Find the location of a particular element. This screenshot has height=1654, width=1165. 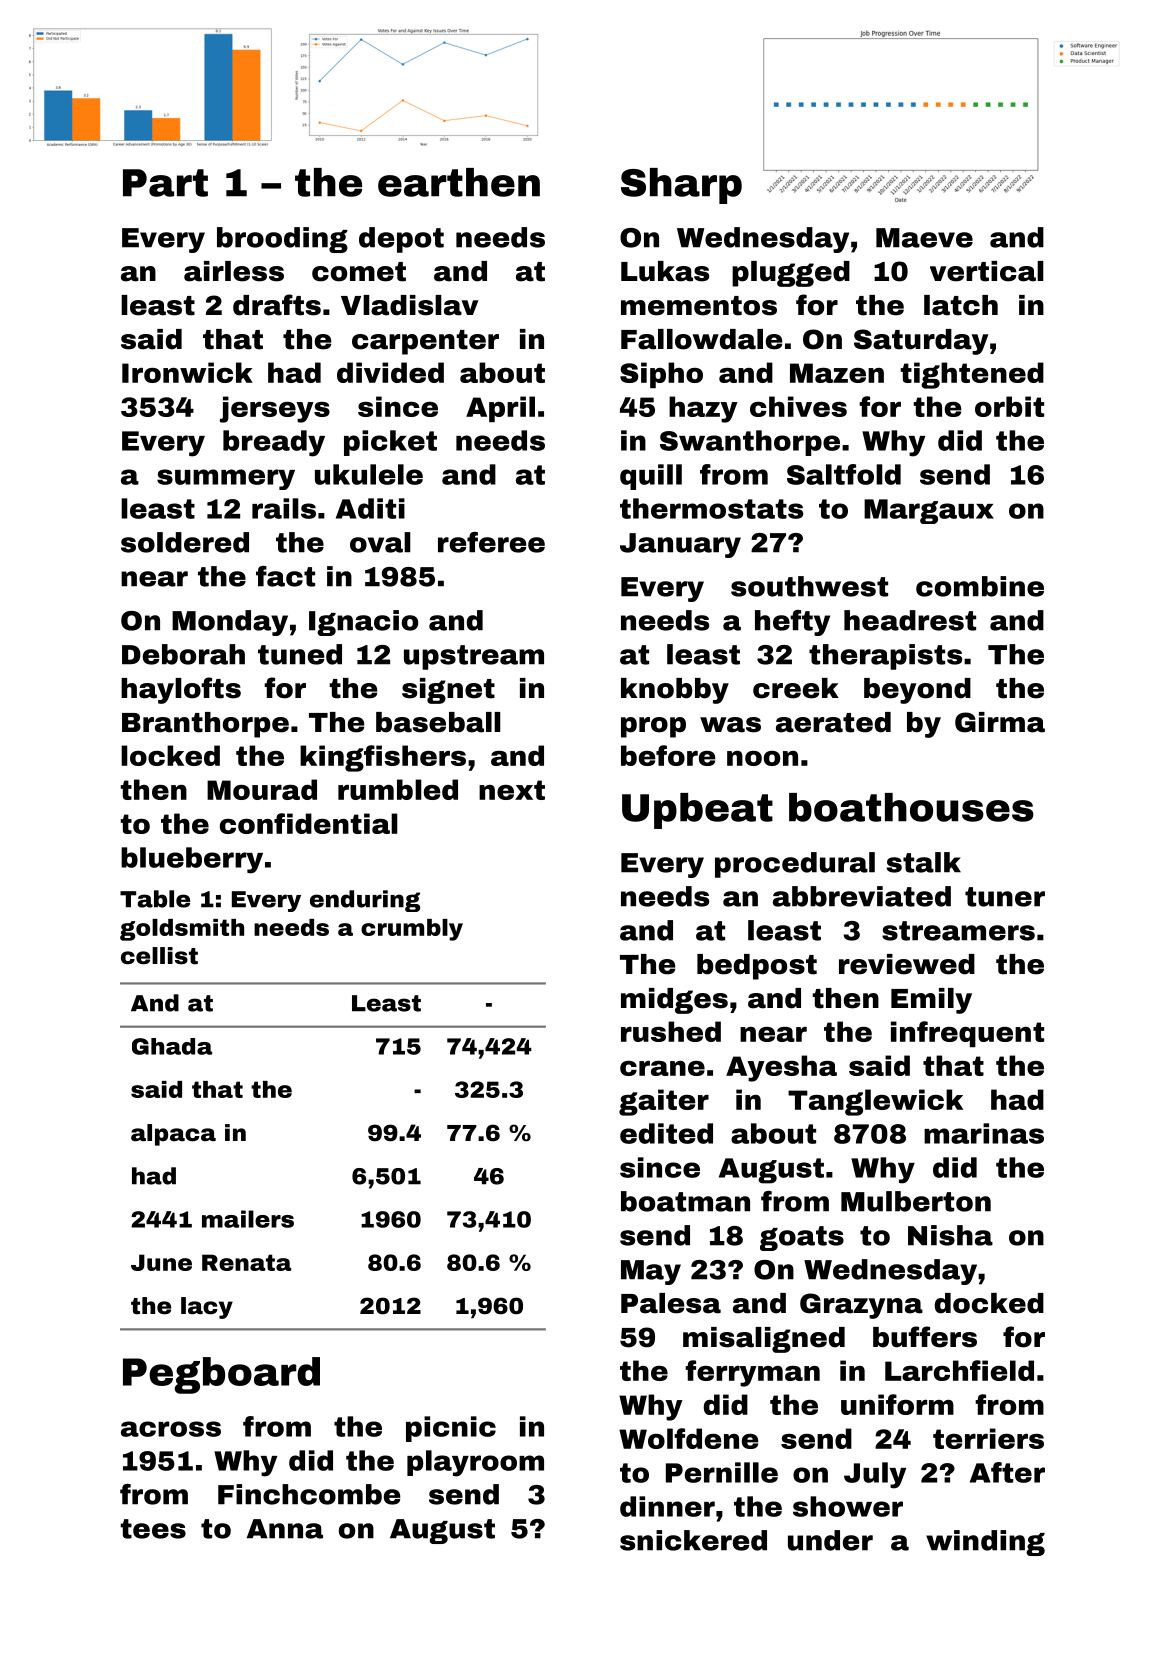

latch is located at coordinates (961, 305).
